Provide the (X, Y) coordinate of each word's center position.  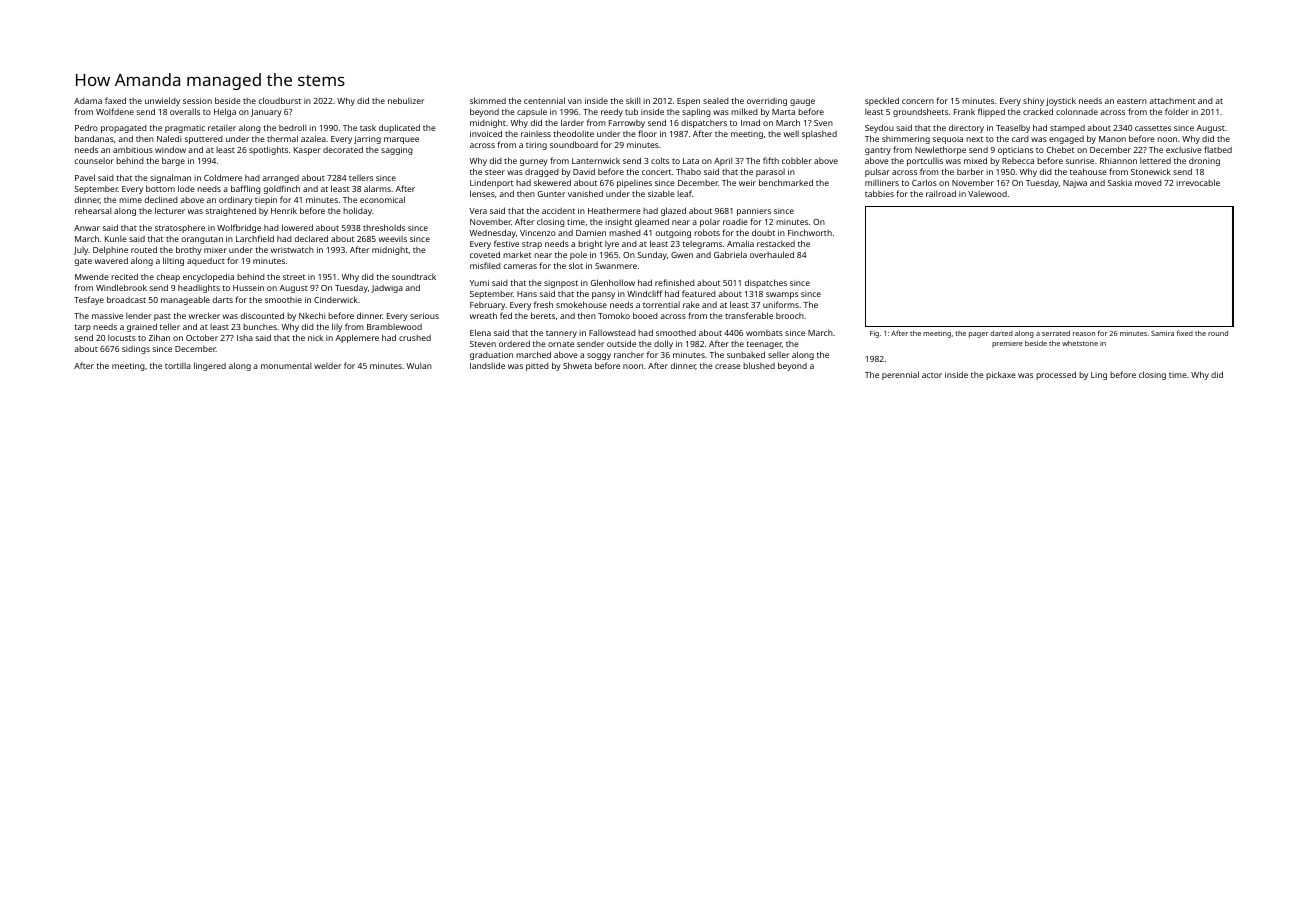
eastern (1132, 101)
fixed (1185, 333)
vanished (585, 193)
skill (633, 100)
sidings (136, 350)
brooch (790, 316)
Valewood (987, 194)
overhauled (772, 254)
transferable (749, 315)
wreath (483, 315)
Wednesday (493, 233)
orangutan (202, 240)
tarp (82, 328)
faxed (115, 100)
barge (173, 161)
